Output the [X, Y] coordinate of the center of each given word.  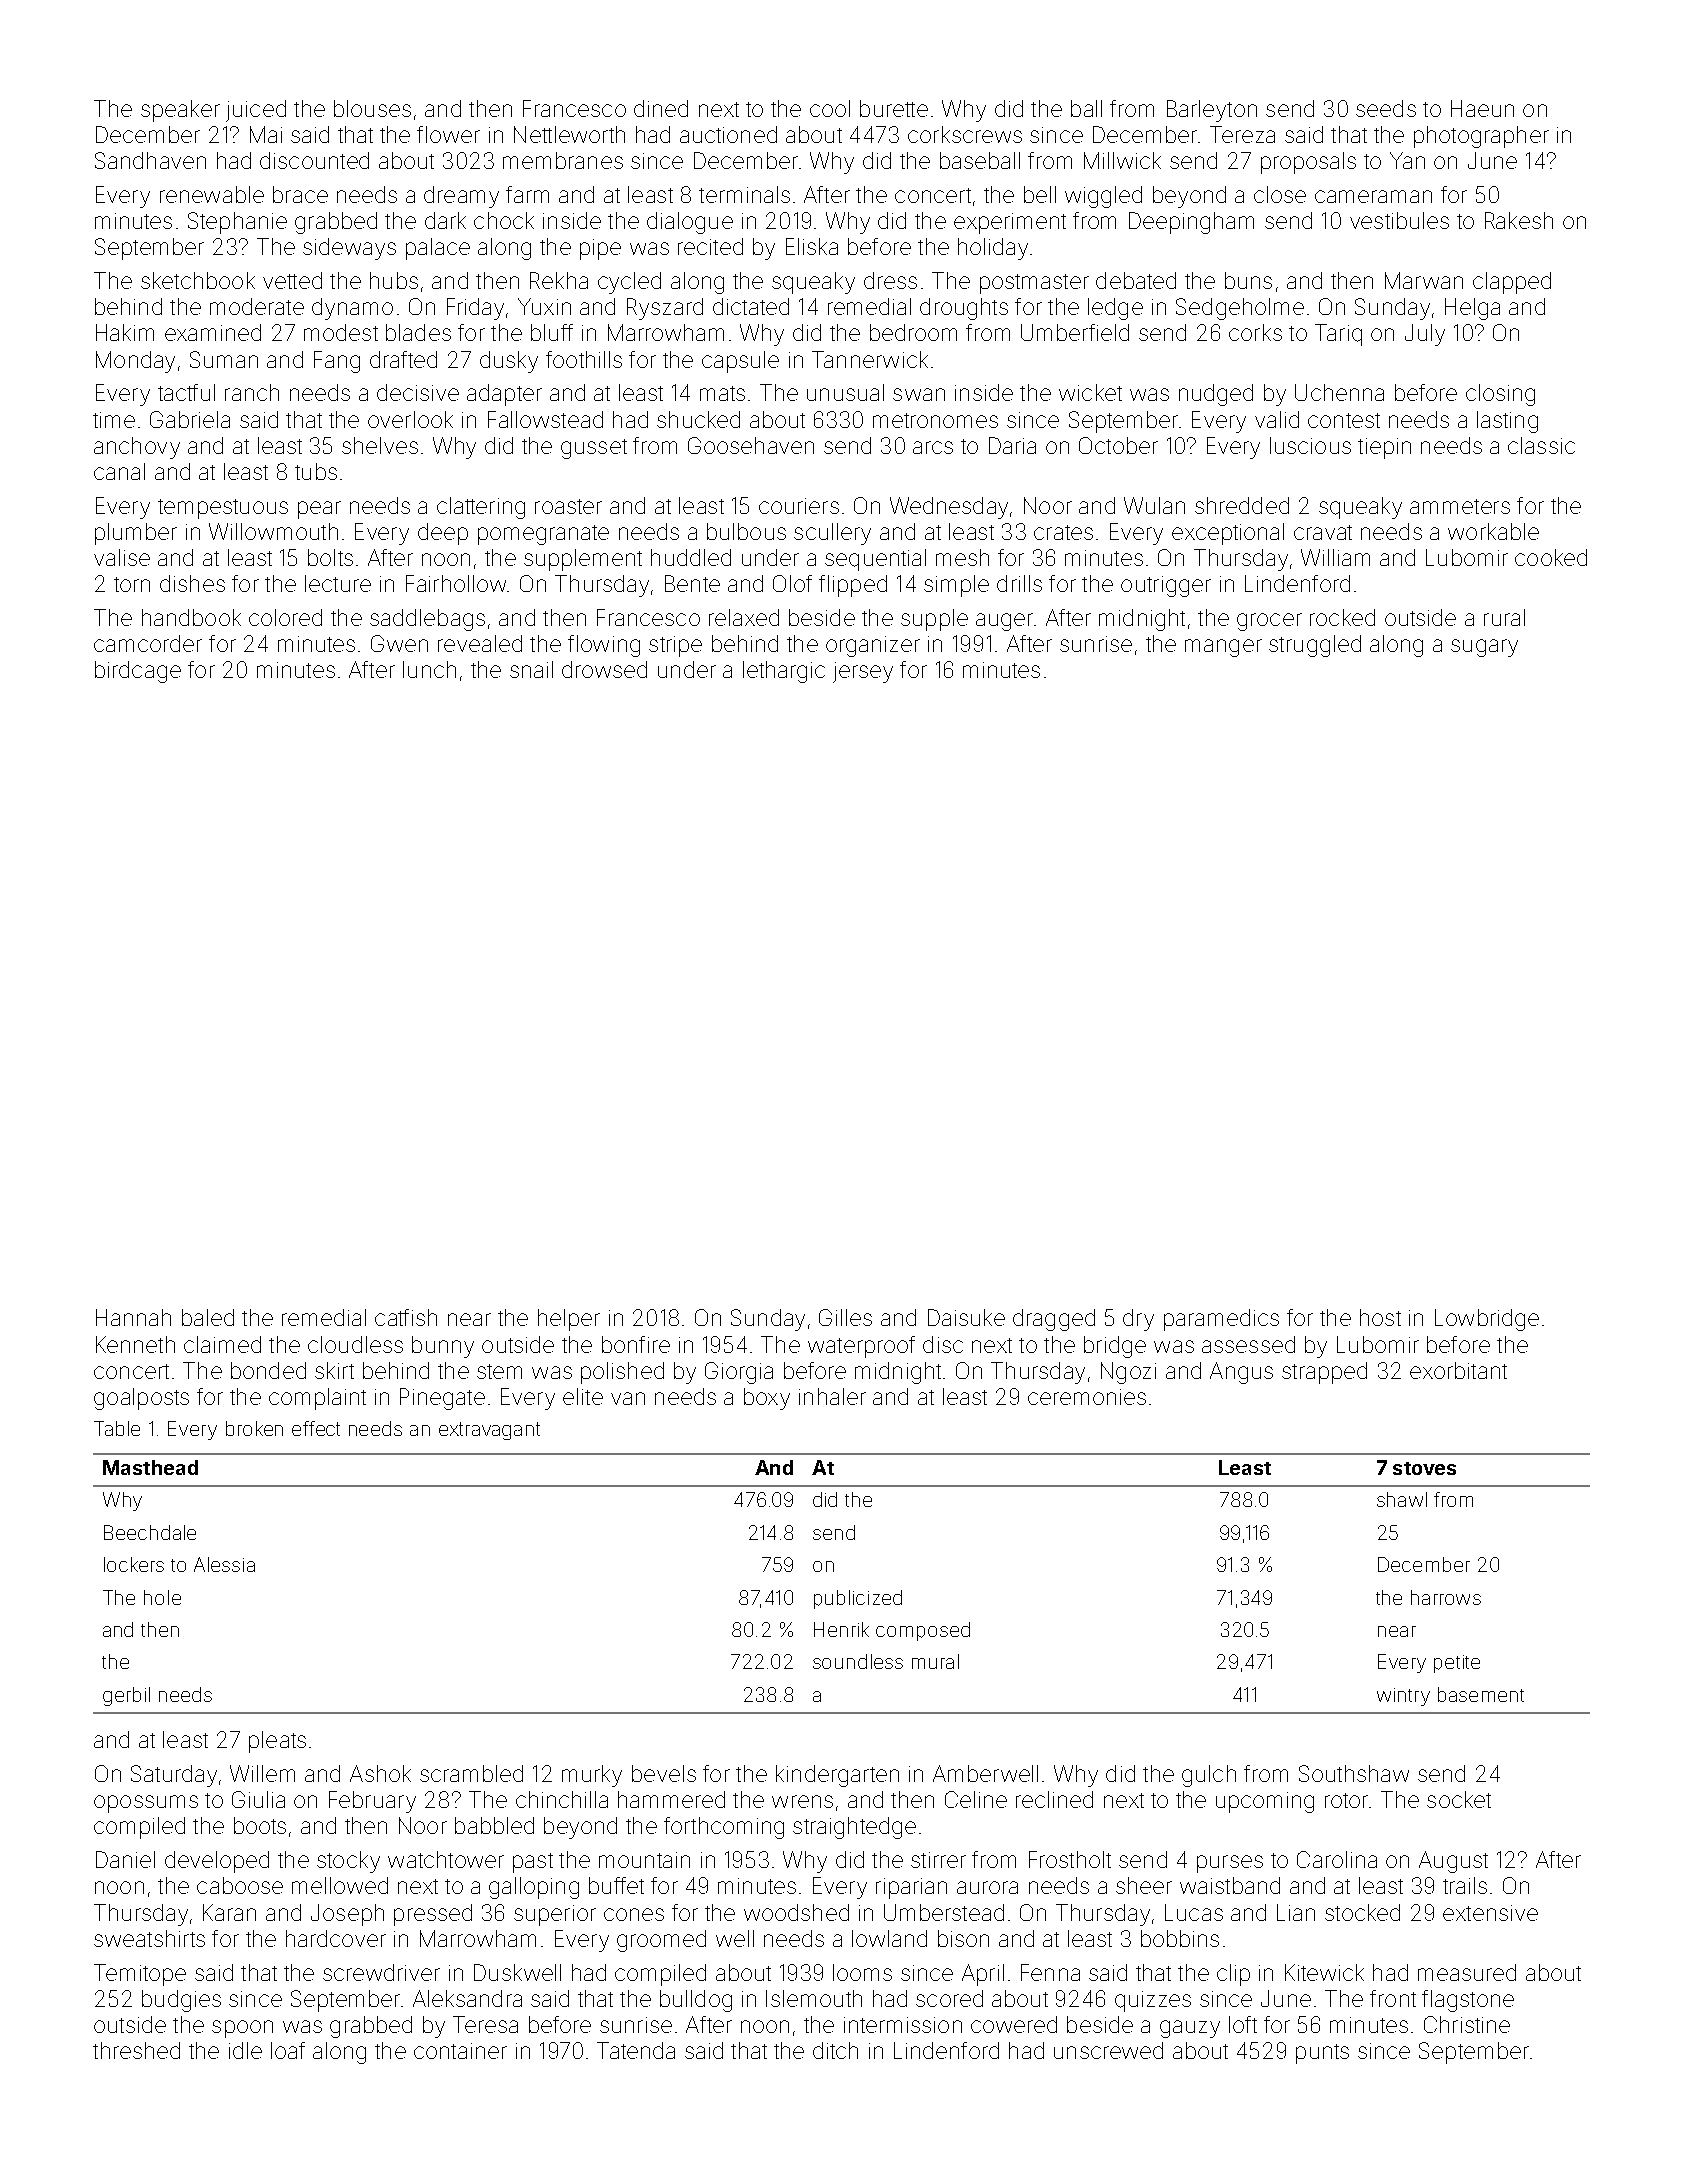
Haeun [1482, 108]
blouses [372, 108]
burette [894, 108]
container [460, 2051]
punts [1322, 2054]
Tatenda [636, 2050]
